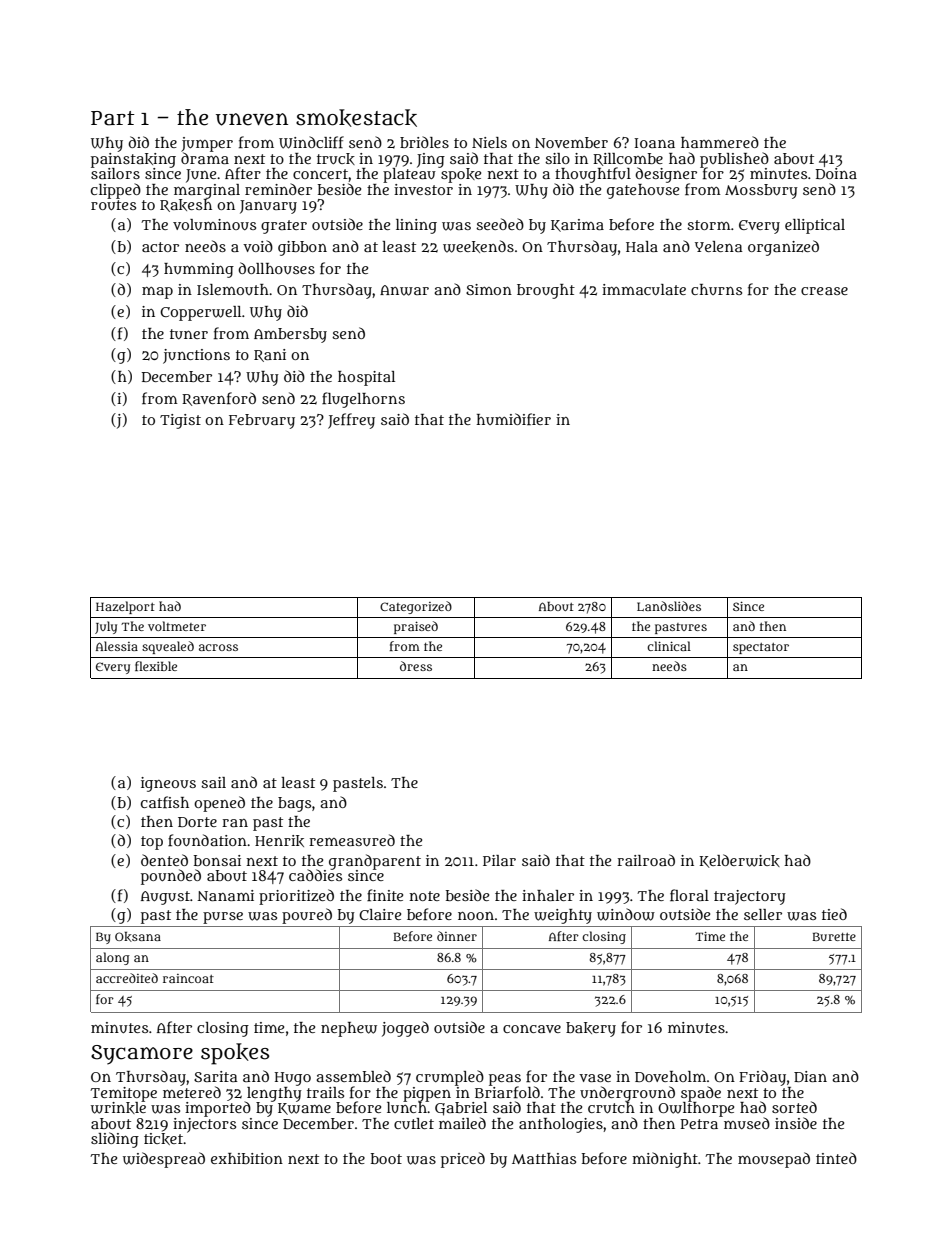 This image has width=952, height=1233. Describe the element at coordinates (739, 861) in the image. I see `Kelderwick` at that location.
